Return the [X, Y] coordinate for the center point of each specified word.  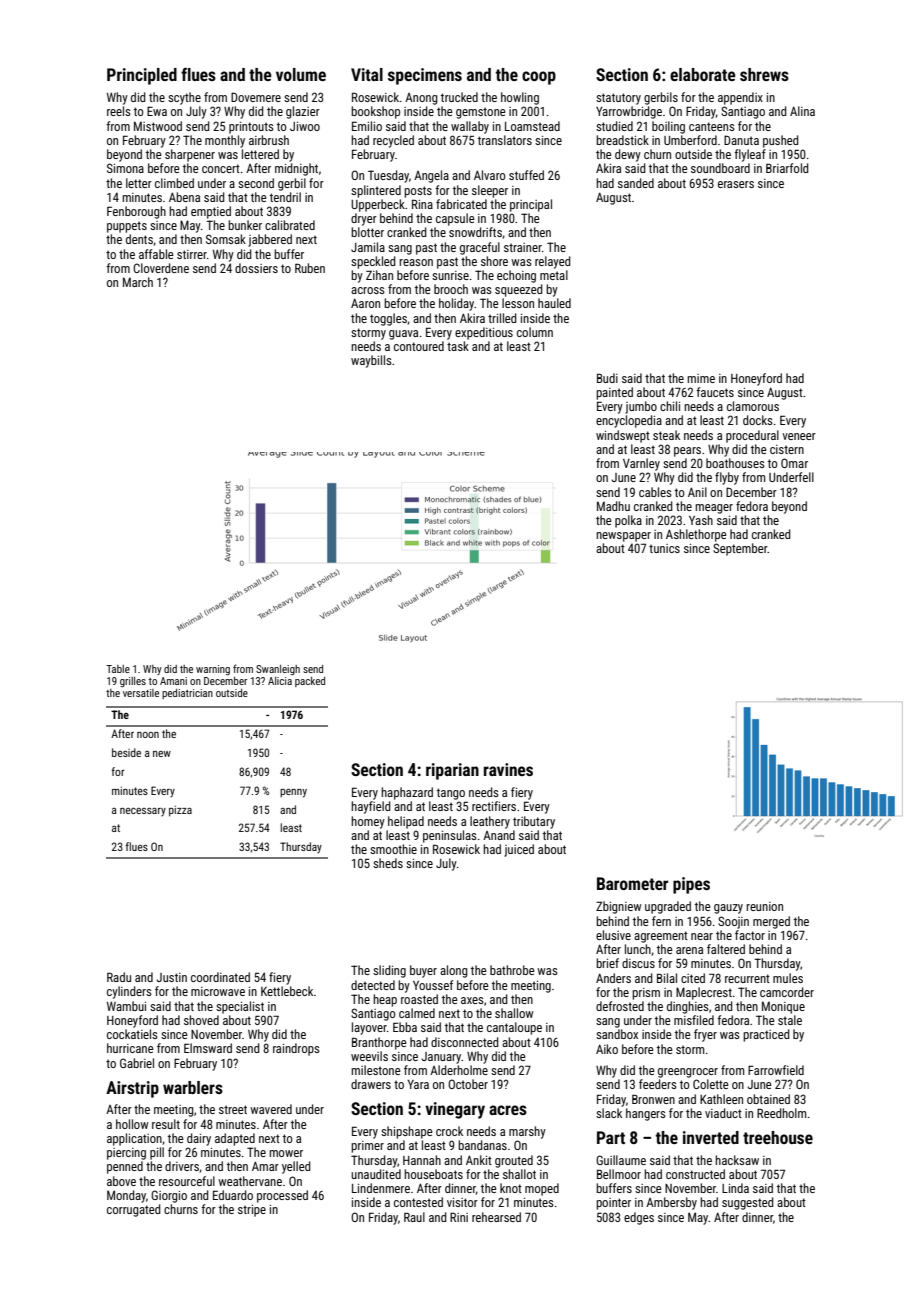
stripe [252, 1211]
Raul [414, 1217]
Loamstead [532, 126]
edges [639, 1218]
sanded [636, 183]
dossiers [256, 268]
